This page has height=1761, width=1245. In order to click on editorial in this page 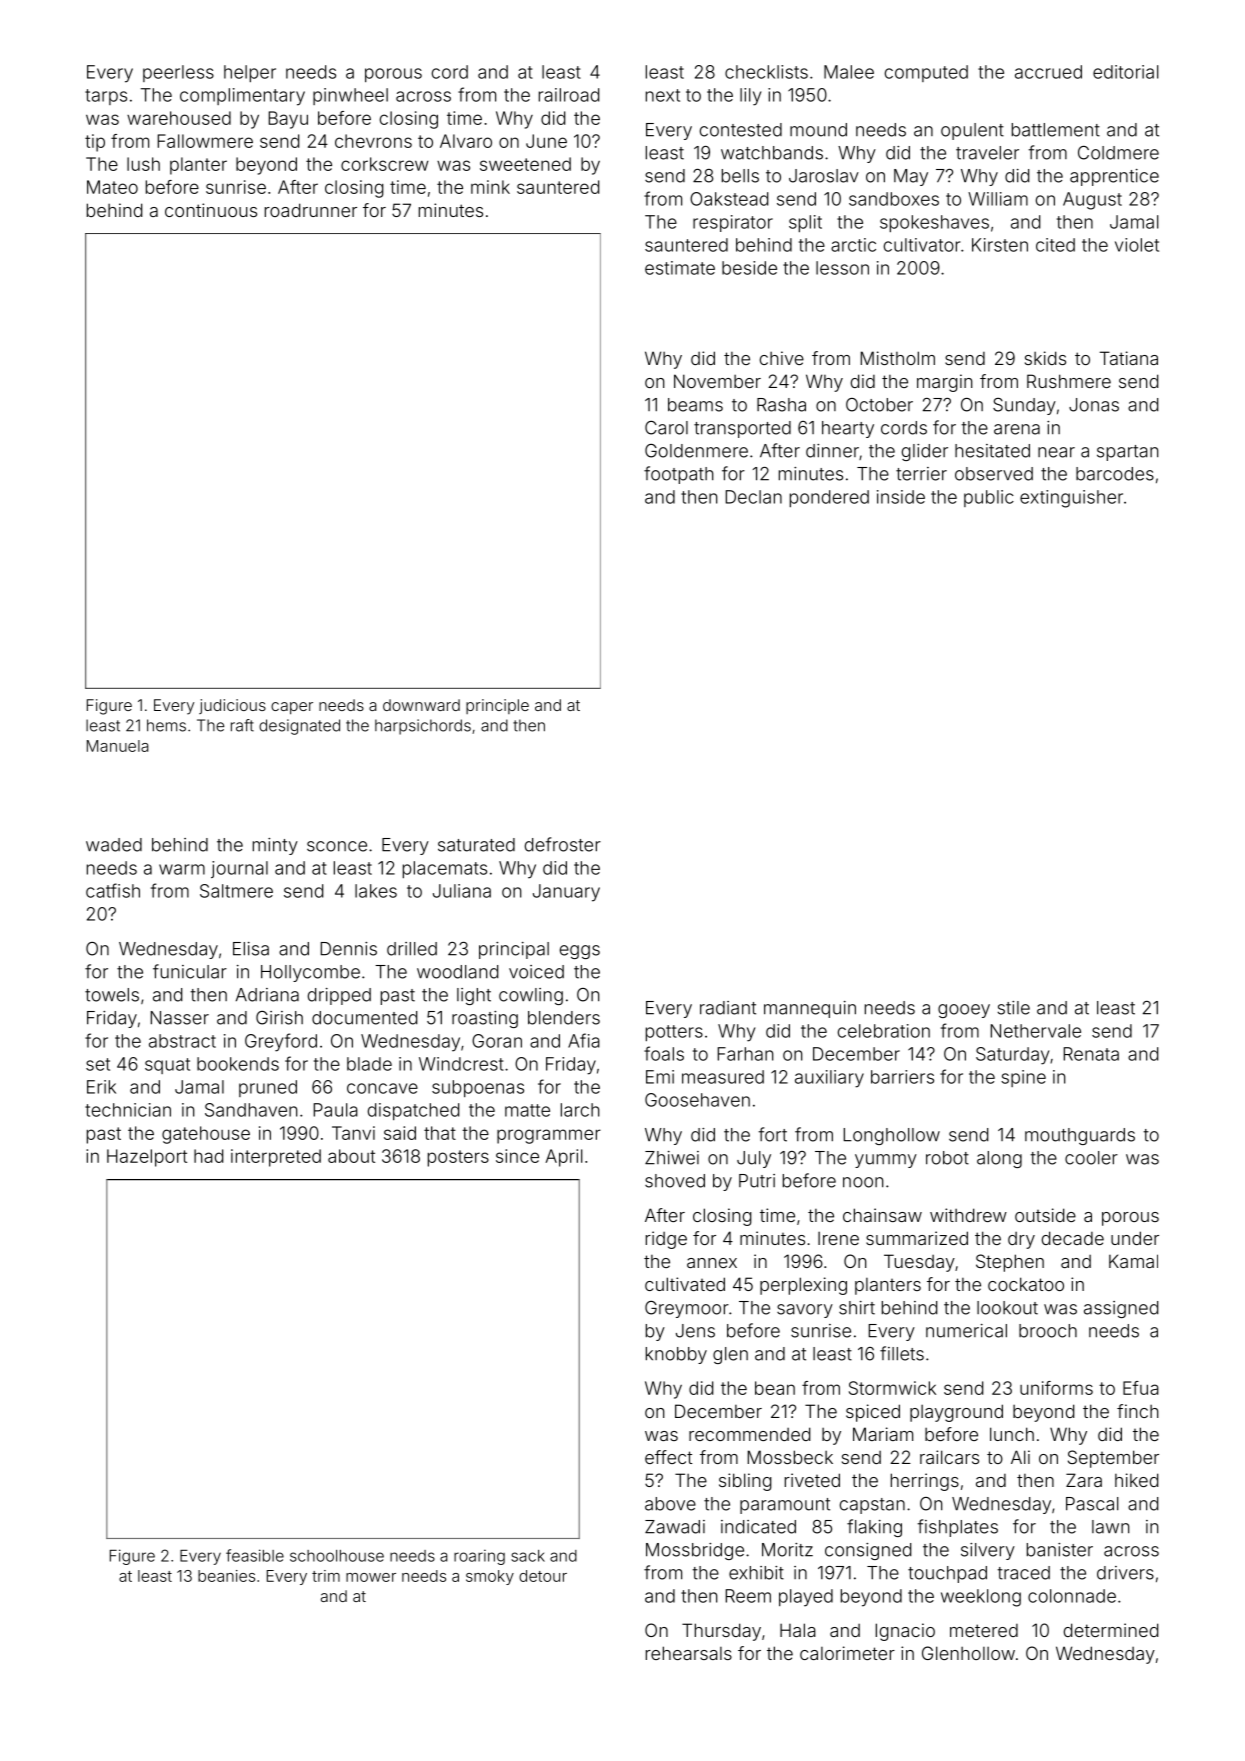, I will do `click(1126, 72)`.
